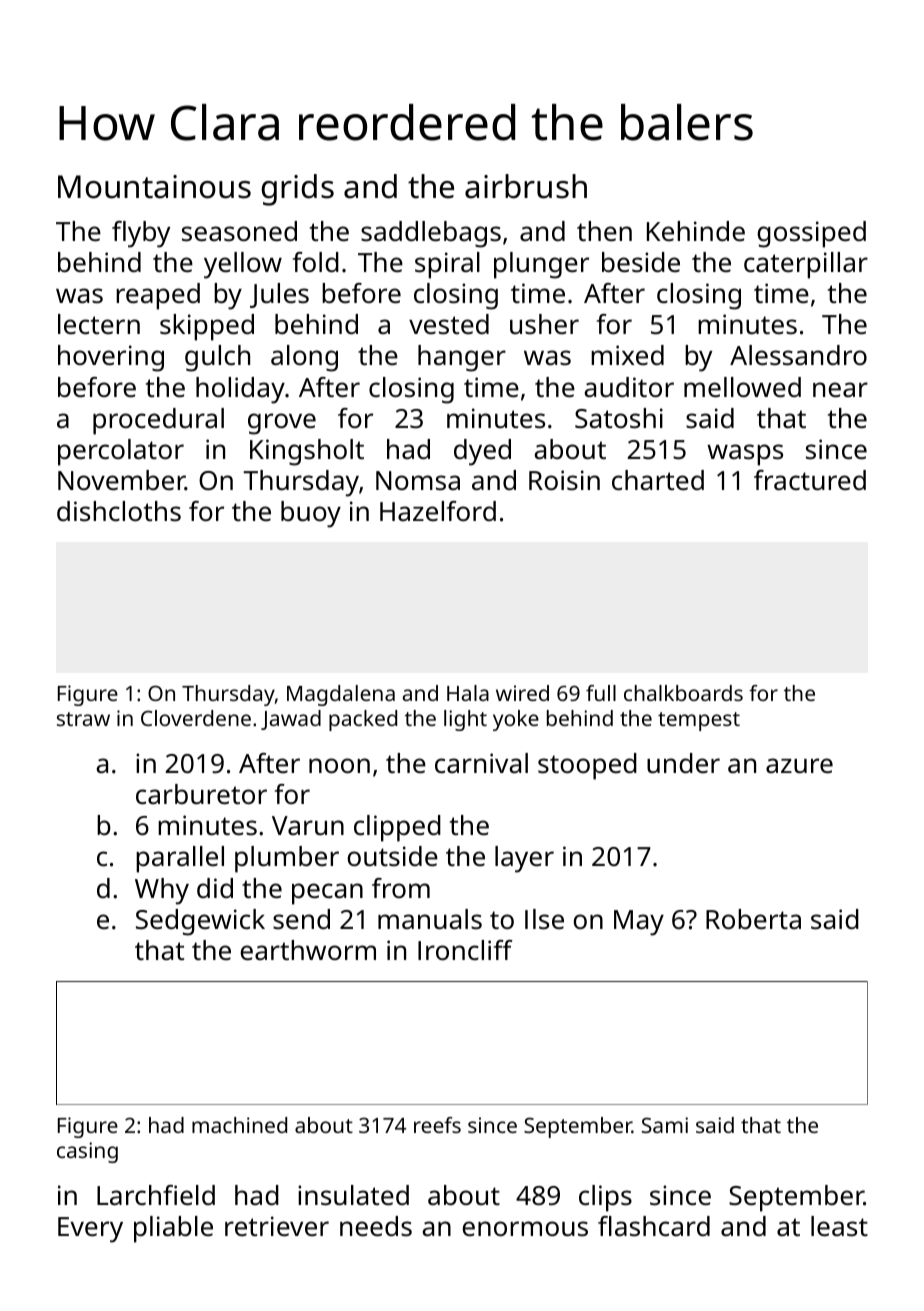  I want to click on grids, so click(297, 190).
